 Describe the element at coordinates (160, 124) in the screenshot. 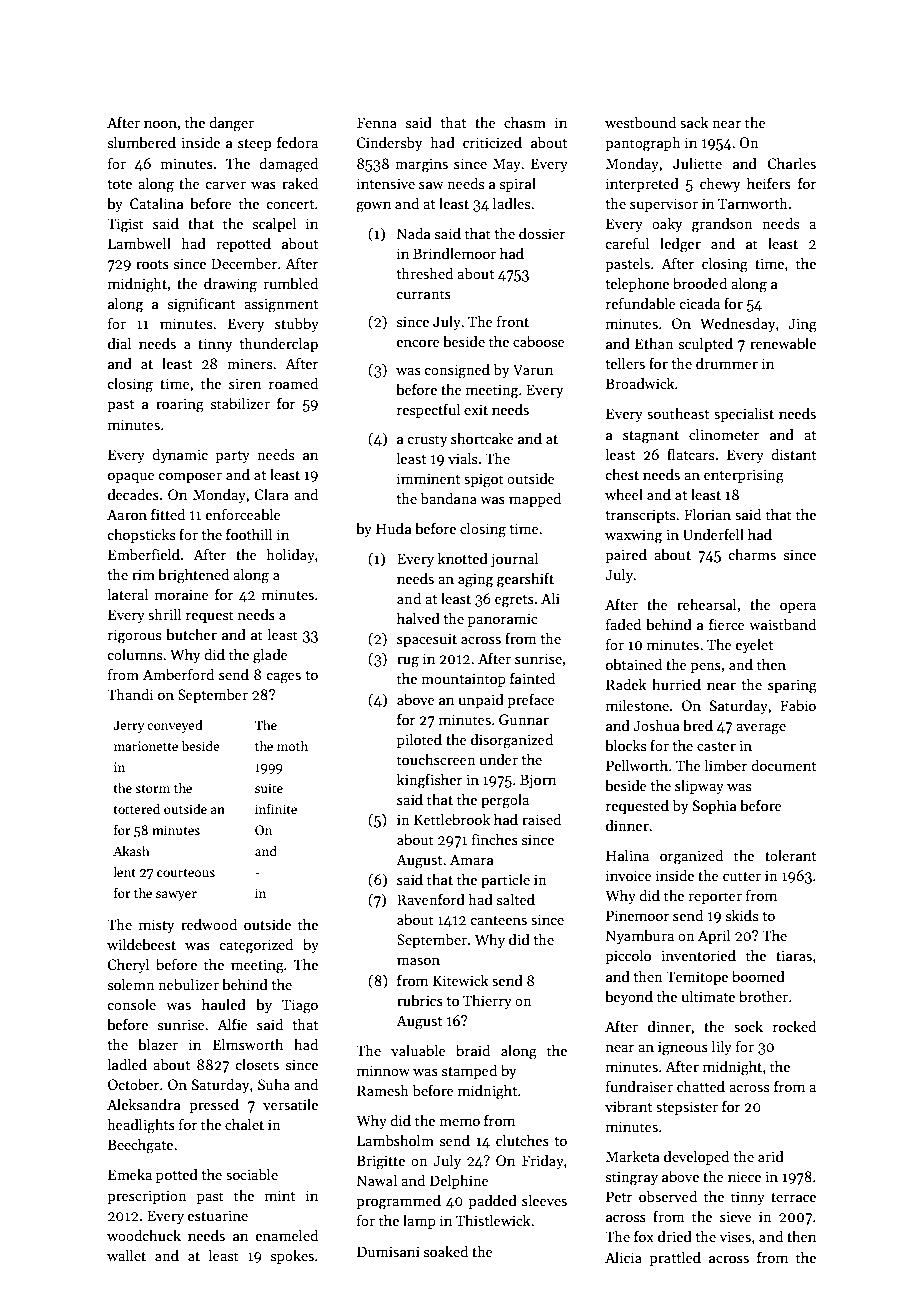

I see `noon` at that location.
